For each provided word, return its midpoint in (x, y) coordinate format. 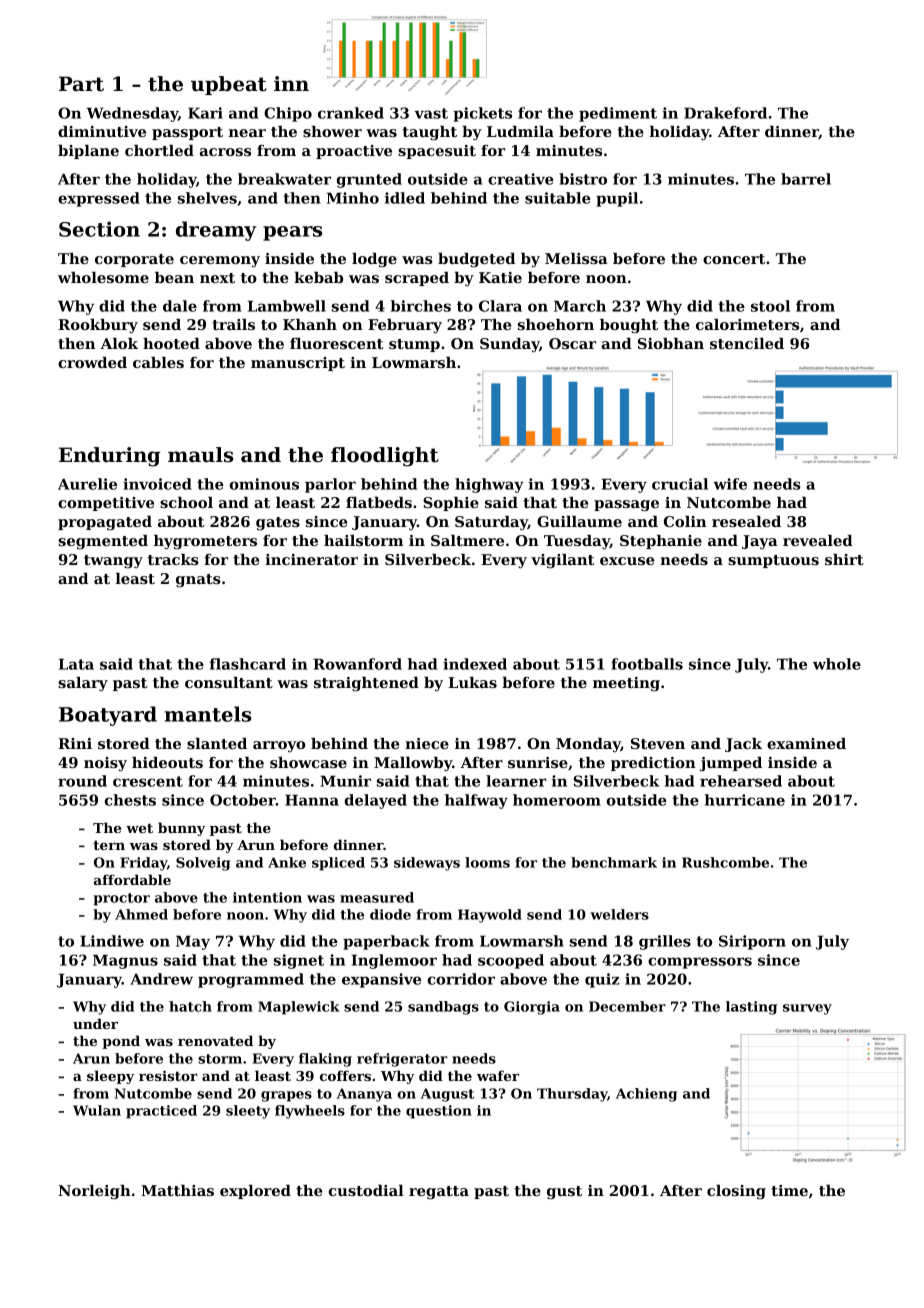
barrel (806, 179)
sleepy (110, 1077)
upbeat (229, 85)
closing (736, 1192)
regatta (439, 1193)
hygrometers (205, 542)
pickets (482, 114)
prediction (653, 764)
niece (427, 743)
